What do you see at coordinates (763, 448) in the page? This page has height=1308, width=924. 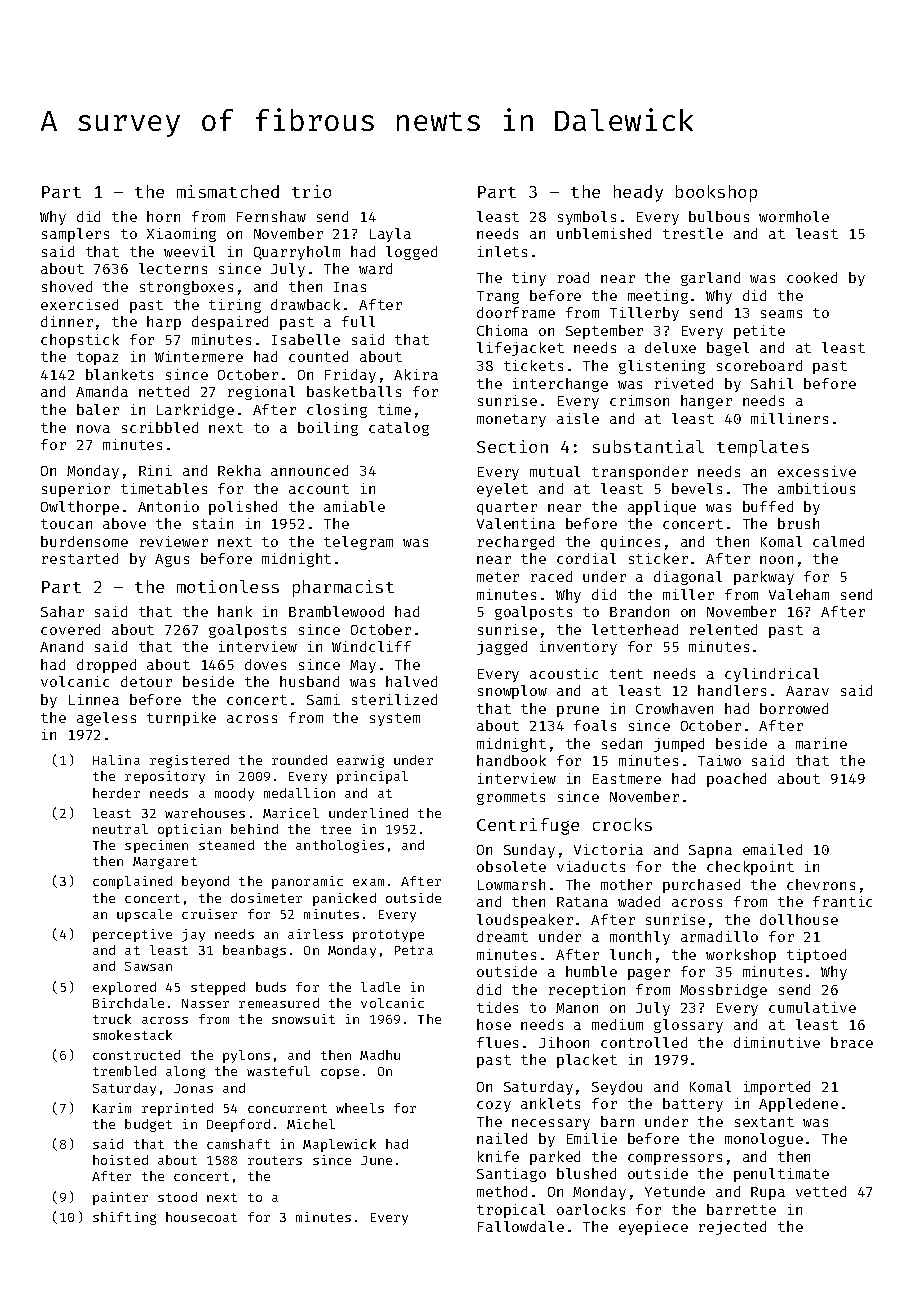 I see `templates` at bounding box center [763, 448].
